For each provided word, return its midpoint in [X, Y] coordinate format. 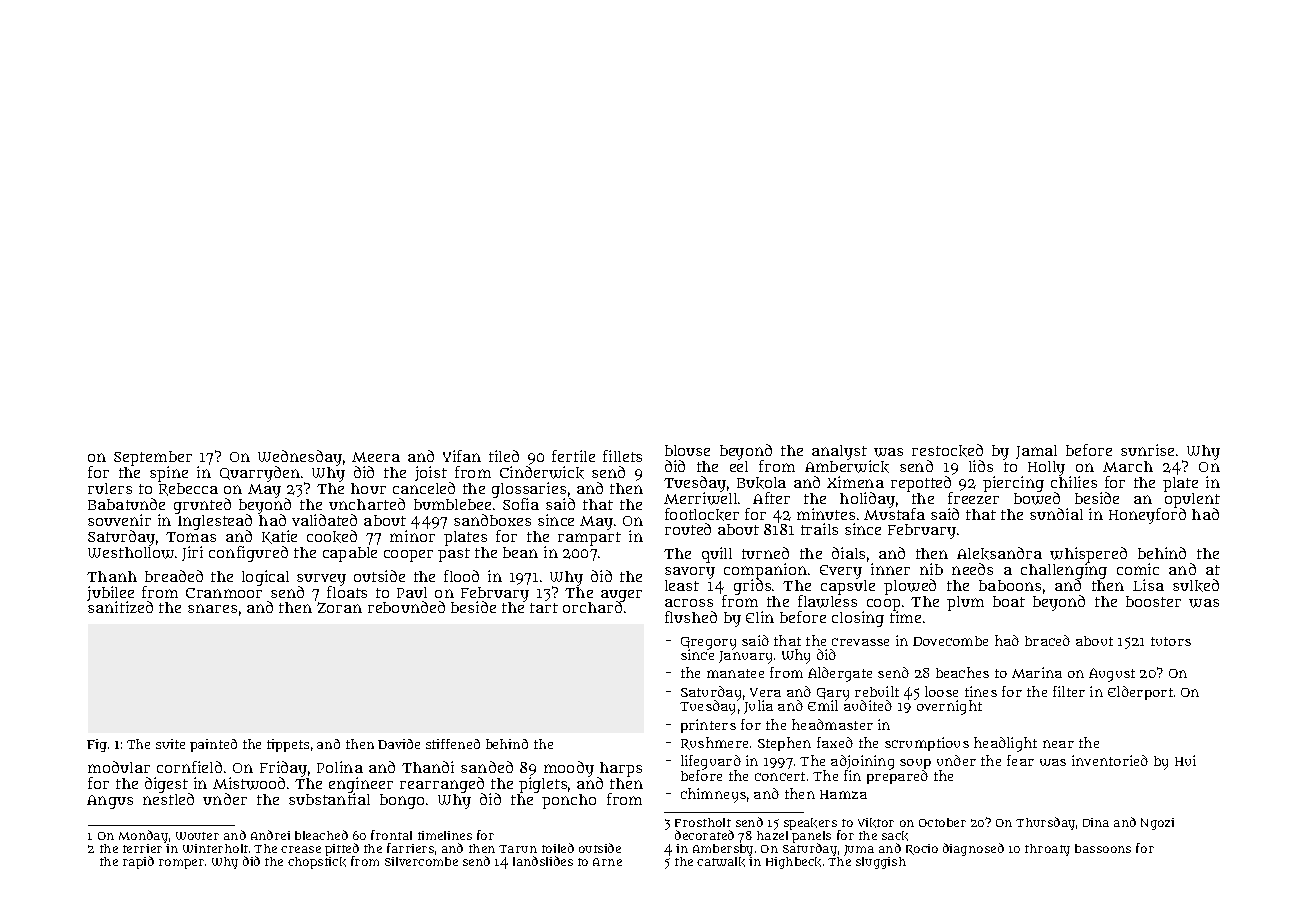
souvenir [119, 520]
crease [301, 849]
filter [1069, 691]
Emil [823, 705]
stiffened [453, 744]
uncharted [367, 504]
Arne [607, 862]
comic [1138, 569]
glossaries [529, 490]
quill [717, 555]
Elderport [1140, 693]
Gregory [708, 643]
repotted [921, 484]
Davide [399, 744]
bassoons [1103, 848]
